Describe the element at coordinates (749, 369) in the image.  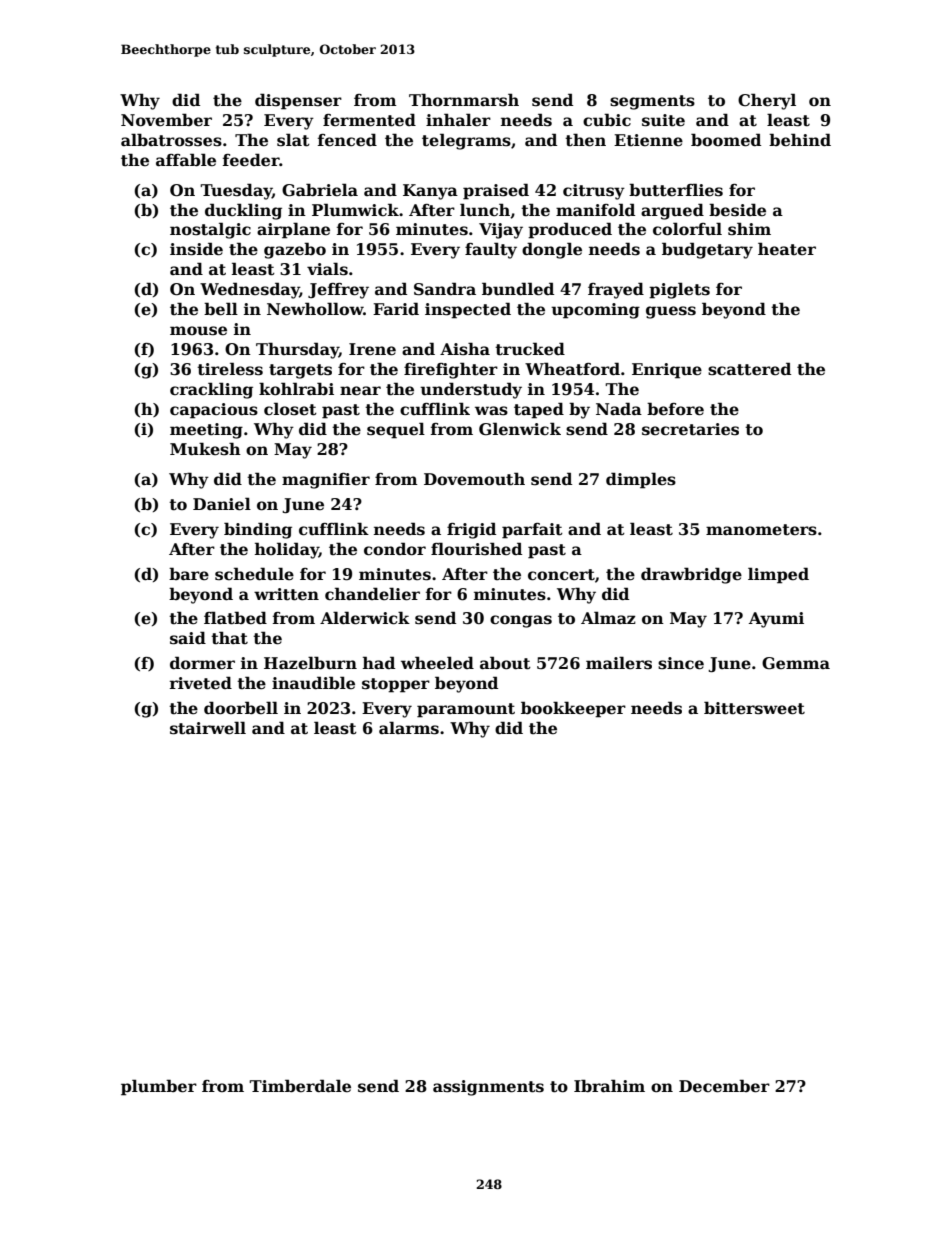
I see `scattered` at that location.
